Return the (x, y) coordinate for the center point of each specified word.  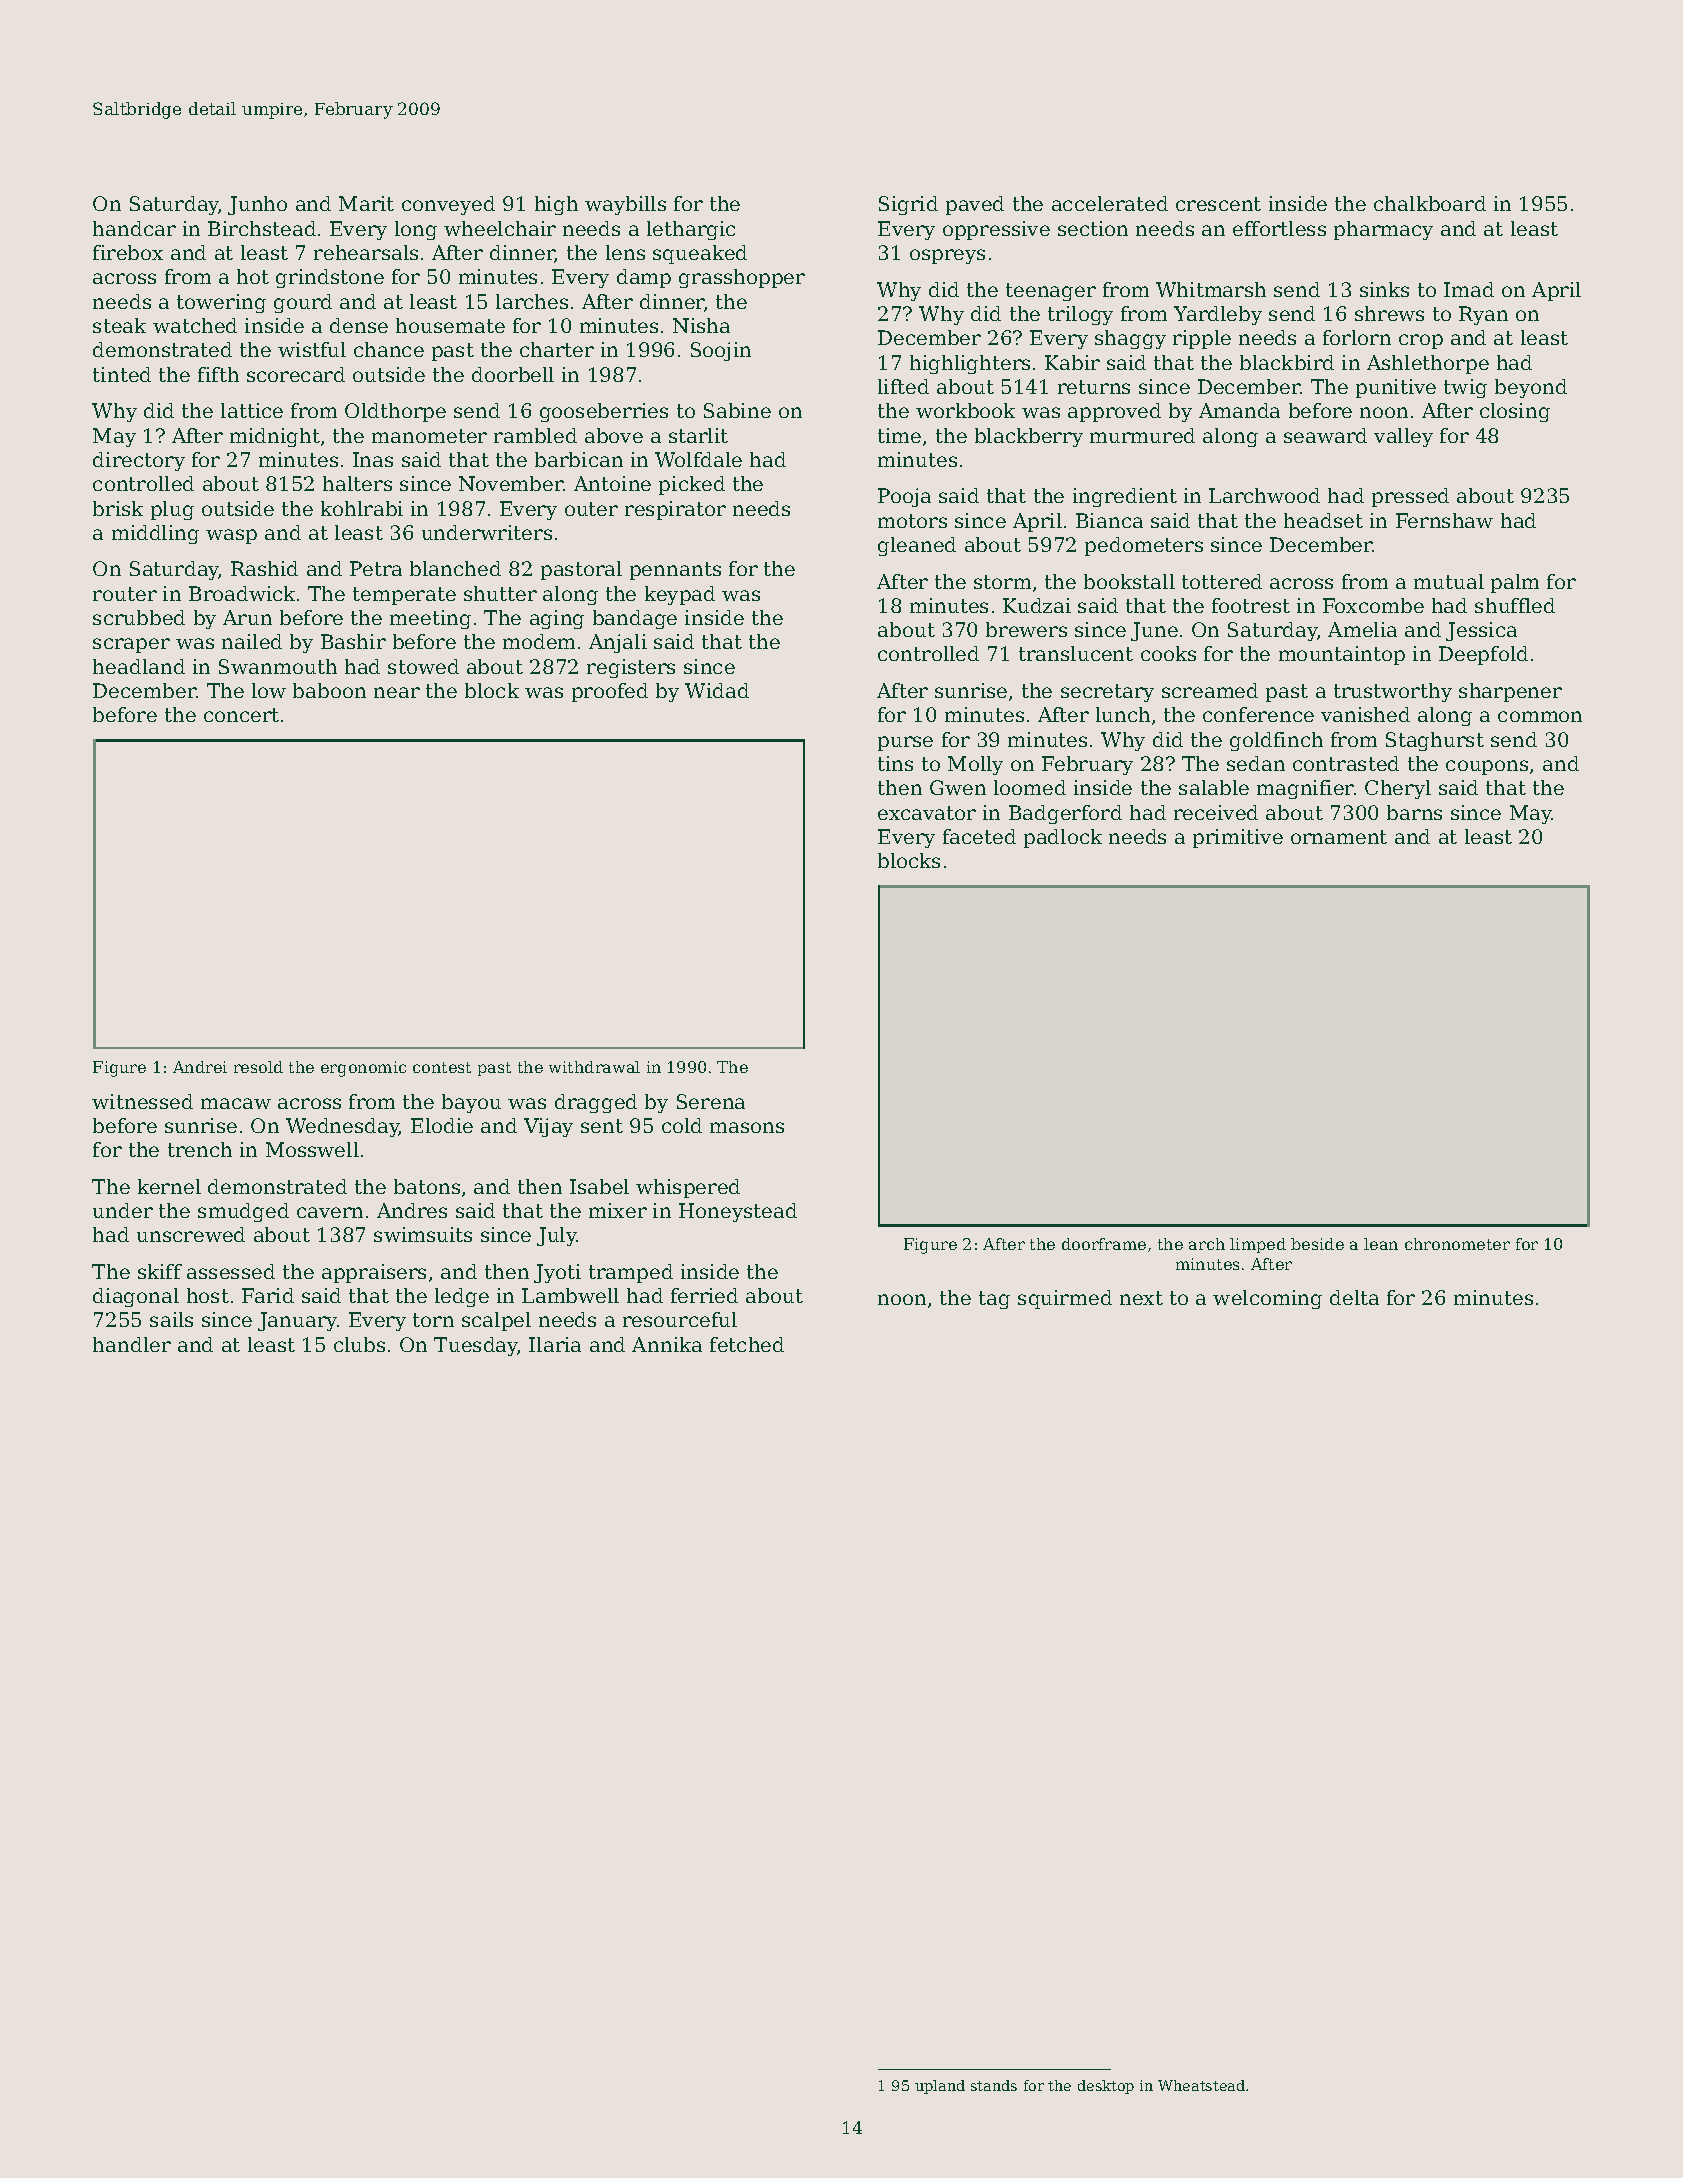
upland (940, 2087)
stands (994, 2085)
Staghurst (1435, 741)
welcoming (1267, 1299)
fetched (747, 1344)
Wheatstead (1201, 2085)
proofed (610, 692)
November (511, 483)
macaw (236, 1103)
